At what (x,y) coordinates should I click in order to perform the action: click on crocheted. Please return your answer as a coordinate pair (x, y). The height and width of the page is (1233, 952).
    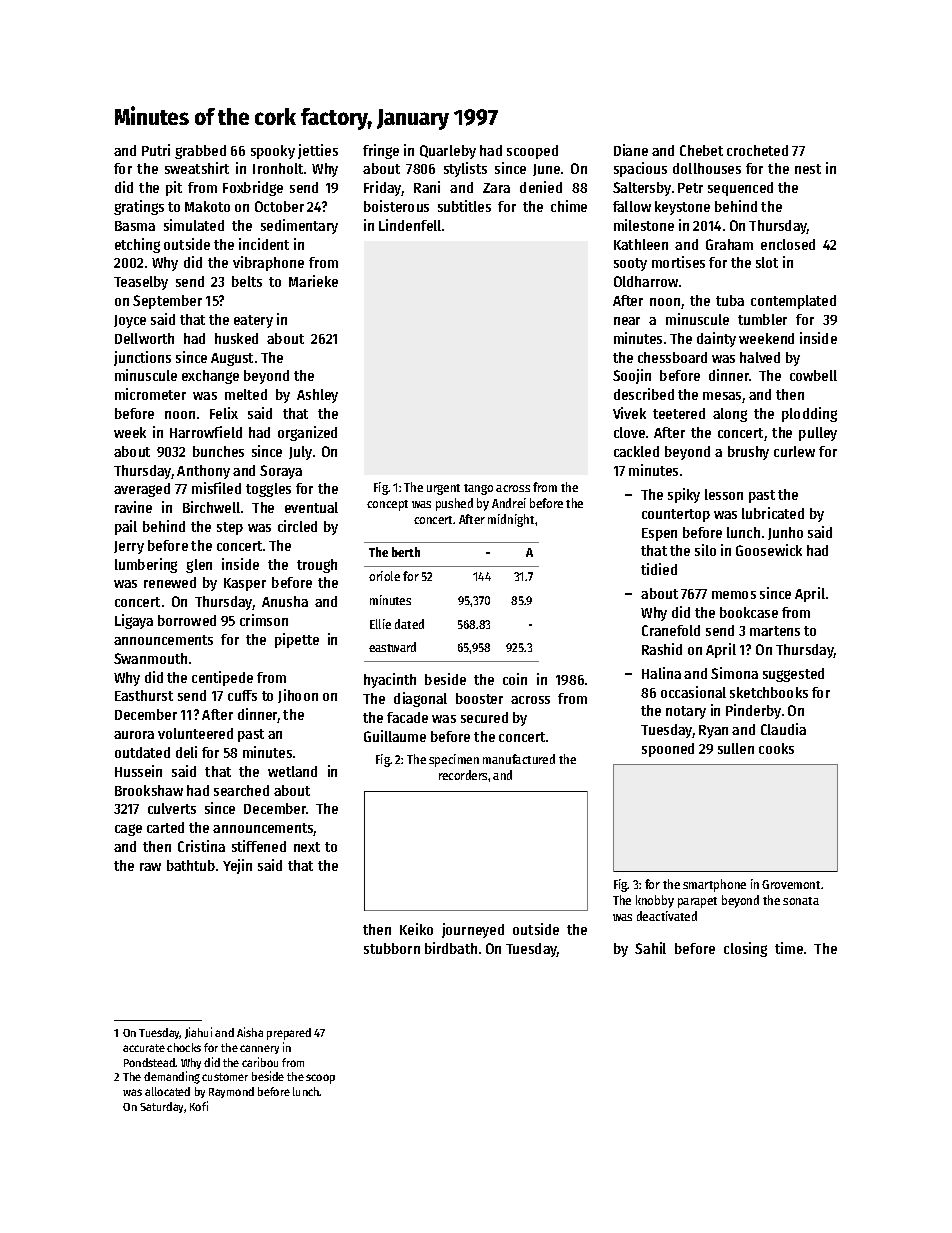
    Looking at the image, I should click on (757, 150).
